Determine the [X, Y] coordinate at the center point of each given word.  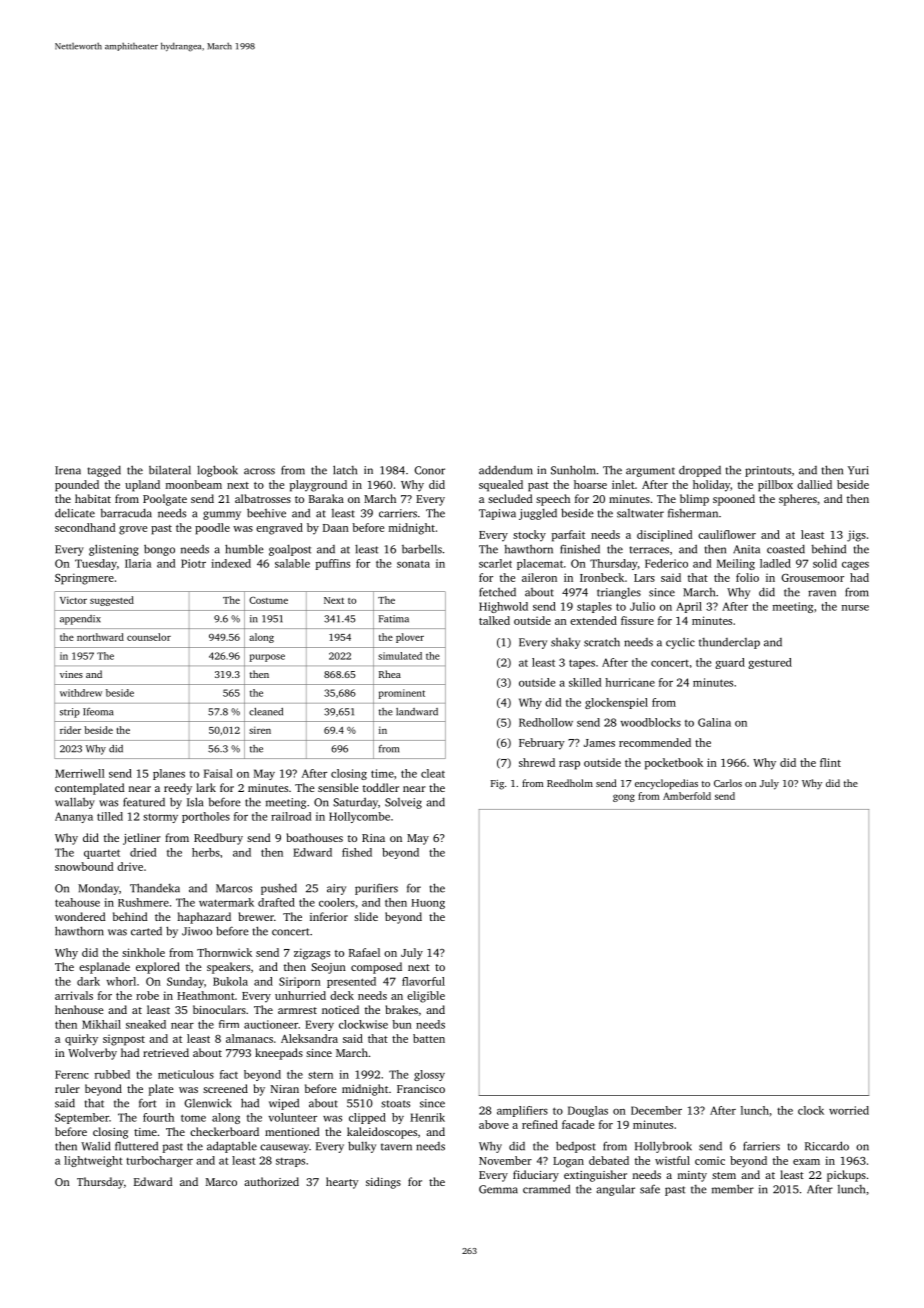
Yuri [858, 470]
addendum [506, 470]
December [656, 1110]
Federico [666, 563]
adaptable [232, 1147]
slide [366, 916]
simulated [400, 656]
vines [71, 674]
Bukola [230, 981]
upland [142, 486]
